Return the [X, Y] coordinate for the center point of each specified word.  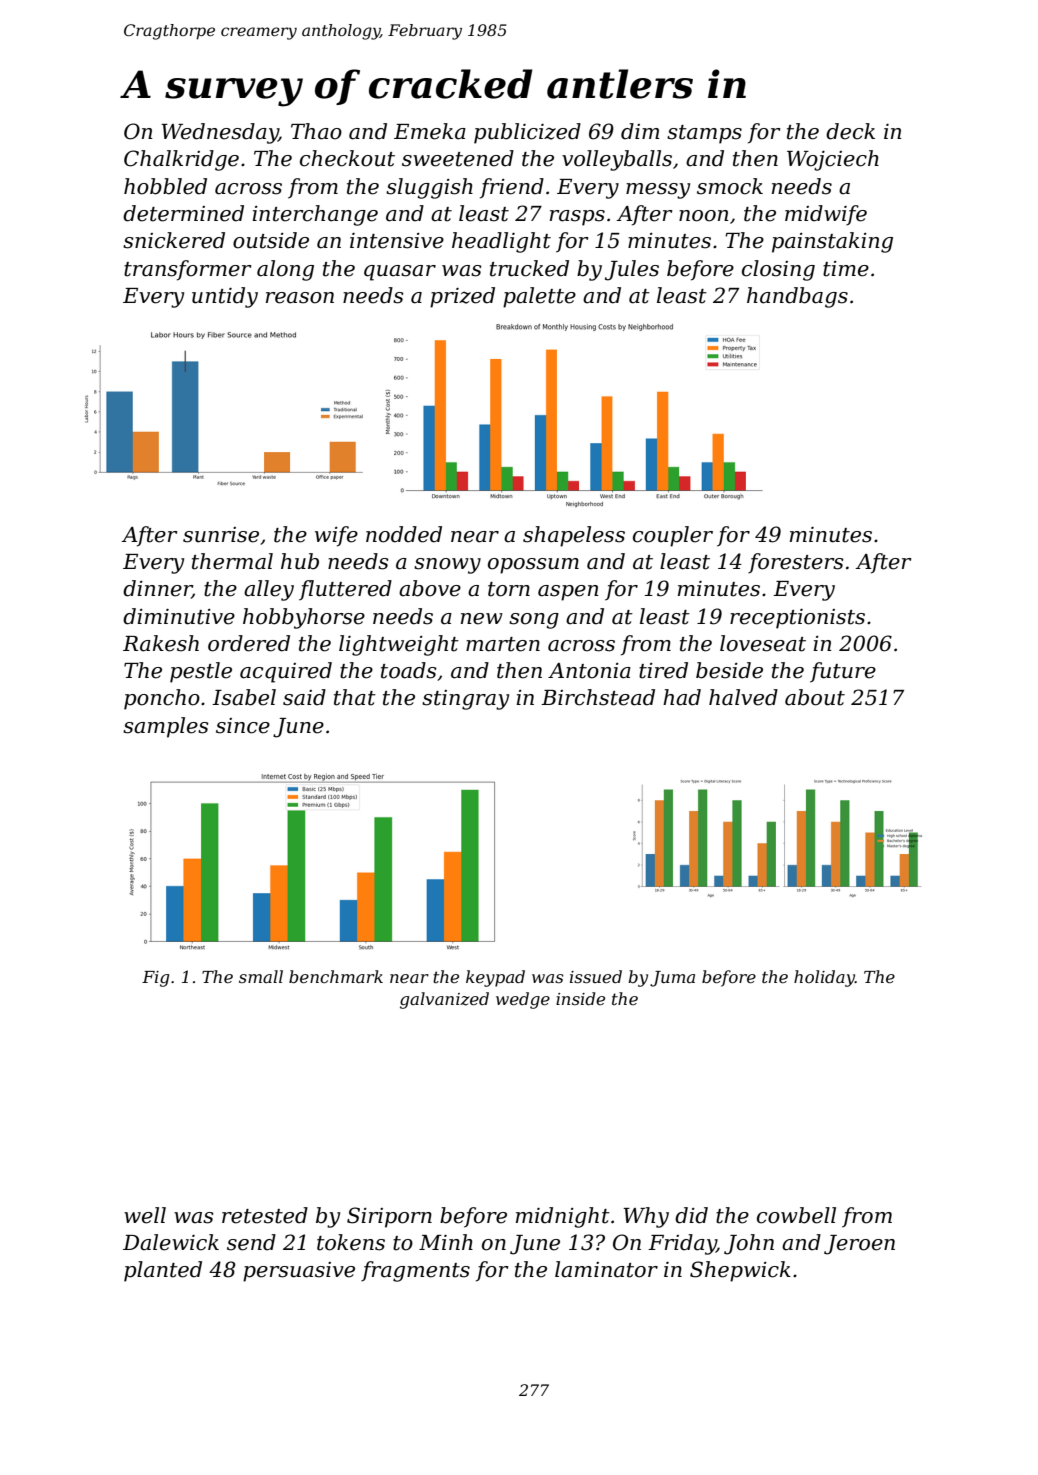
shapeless [574, 536]
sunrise [221, 535]
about [815, 697]
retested [265, 1215]
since [243, 726]
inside [580, 998]
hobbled [165, 186]
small [261, 976]
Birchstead [598, 697]
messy [658, 191]
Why [646, 1217]
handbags [797, 297]
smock [730, 186]
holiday [824, 978]
